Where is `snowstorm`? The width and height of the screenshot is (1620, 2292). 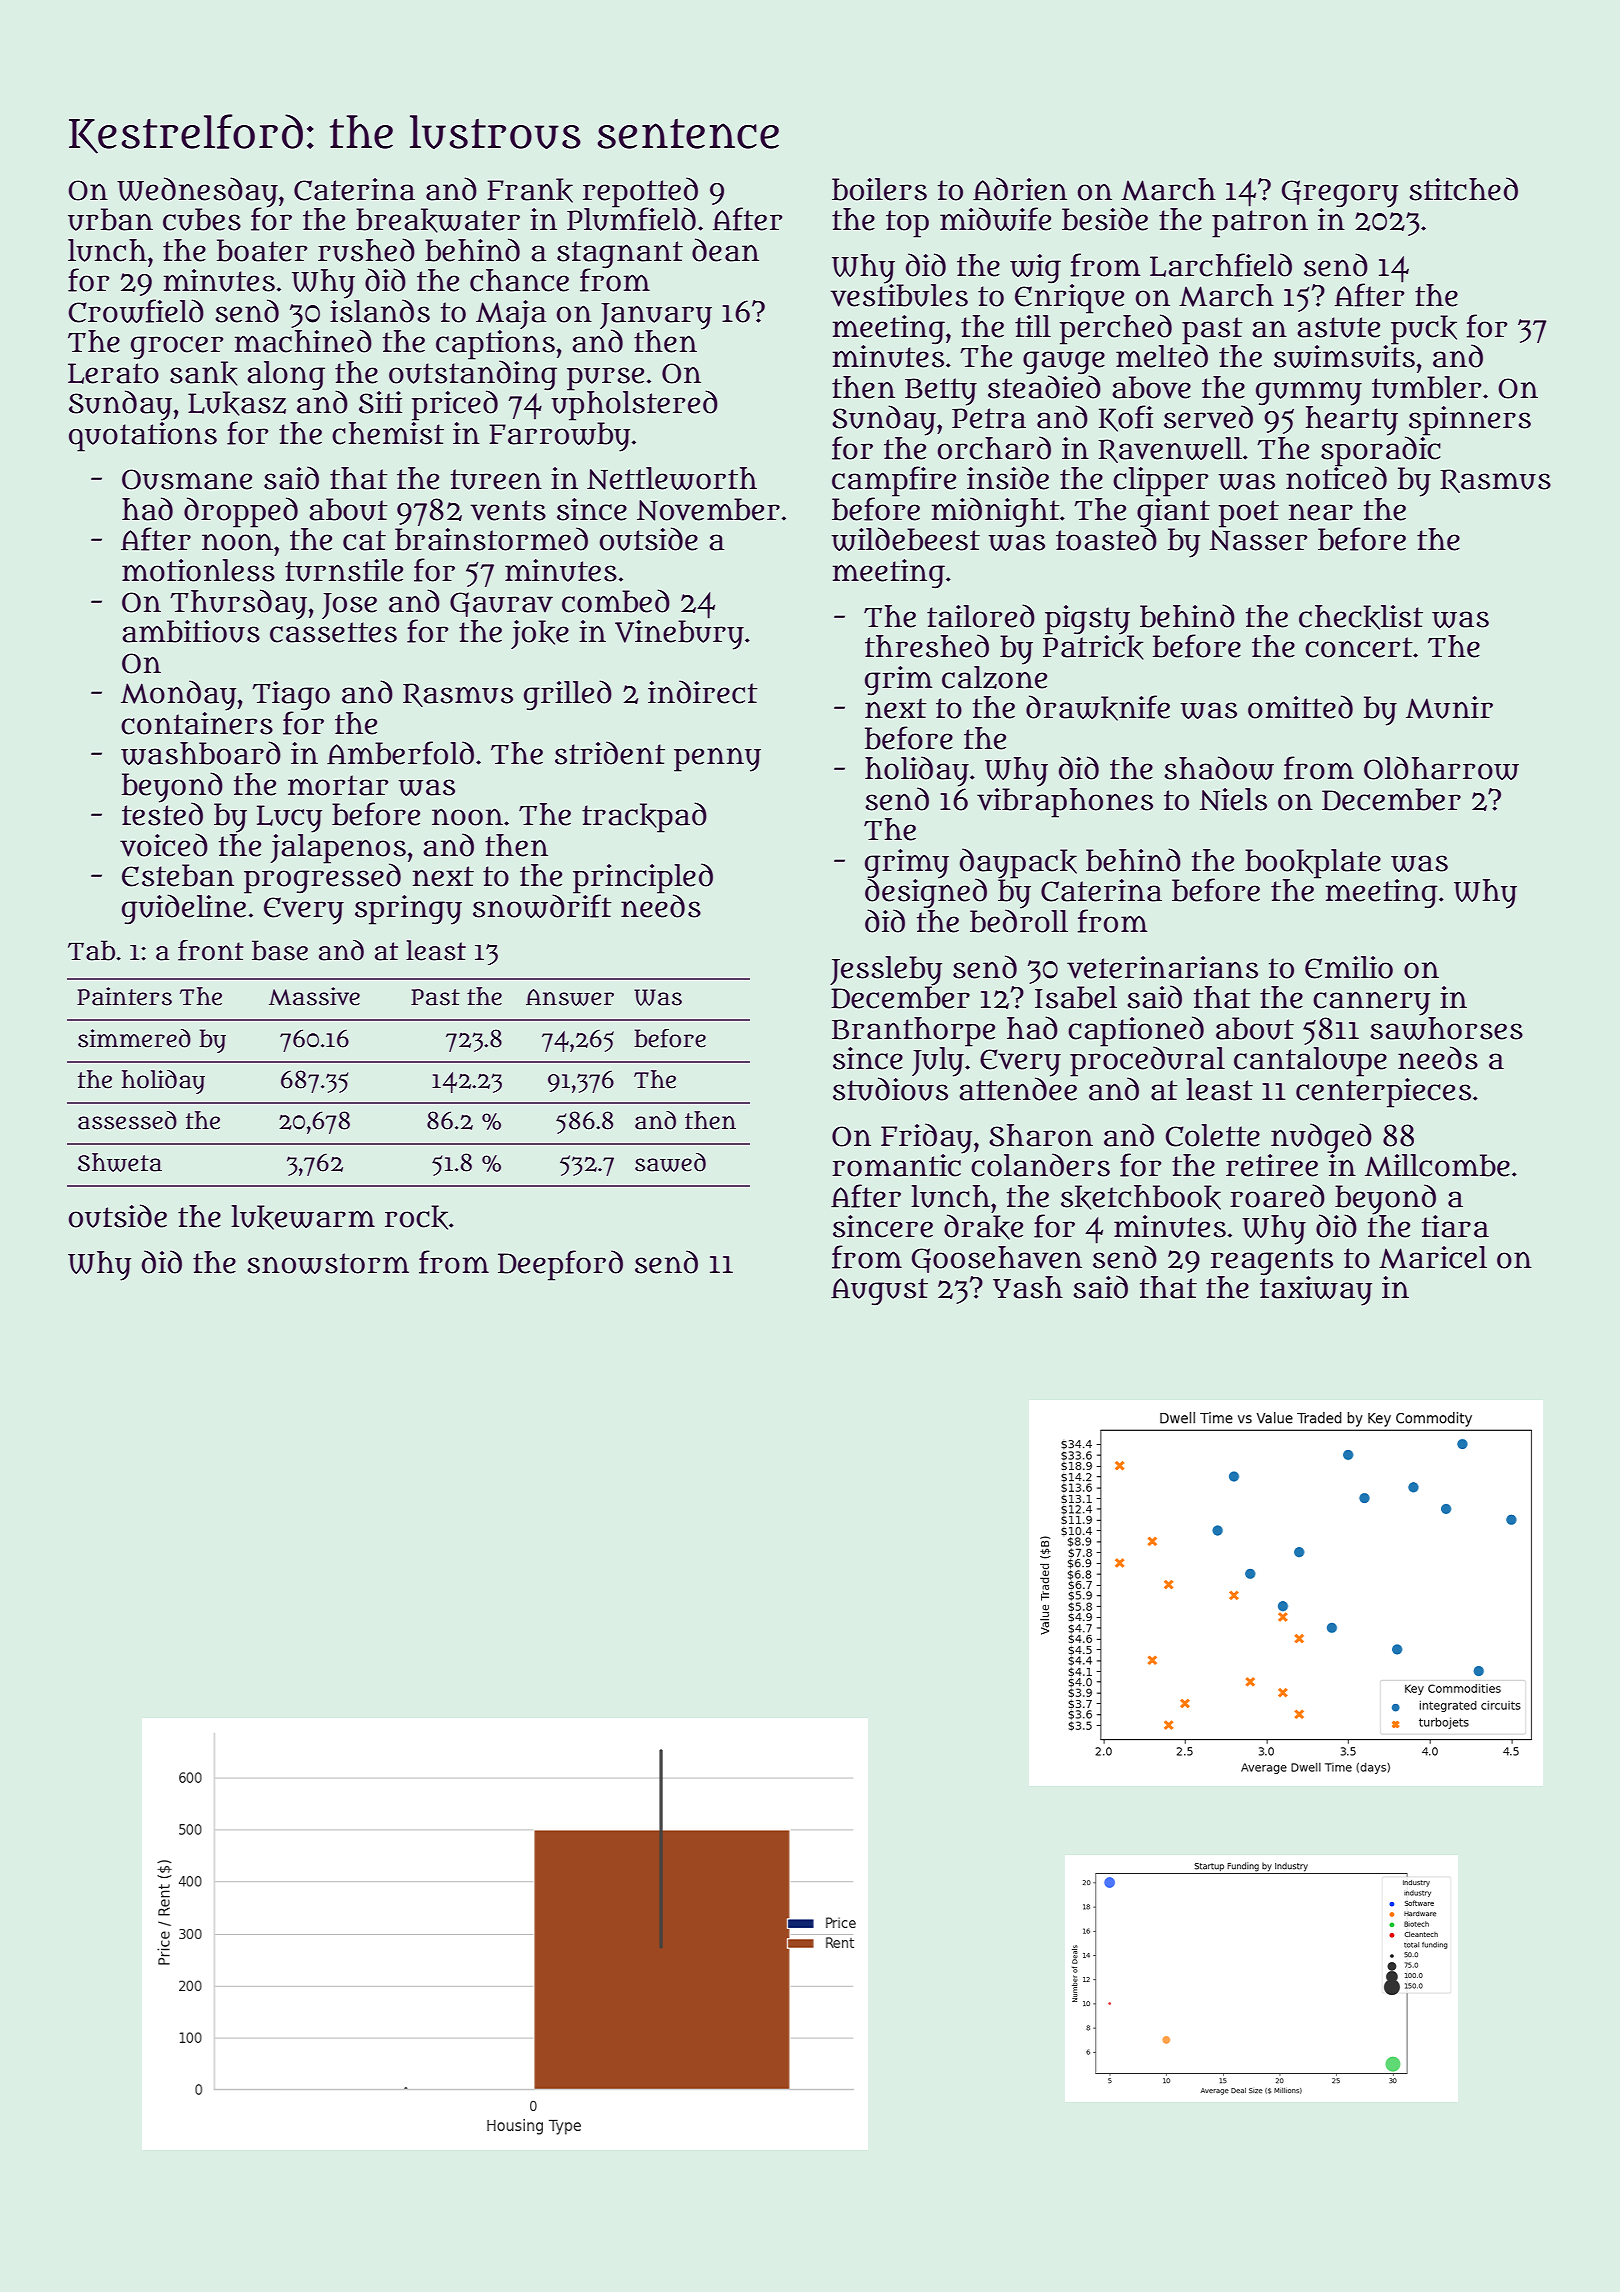
snowstorm is located at coordinates (328, 1263).
